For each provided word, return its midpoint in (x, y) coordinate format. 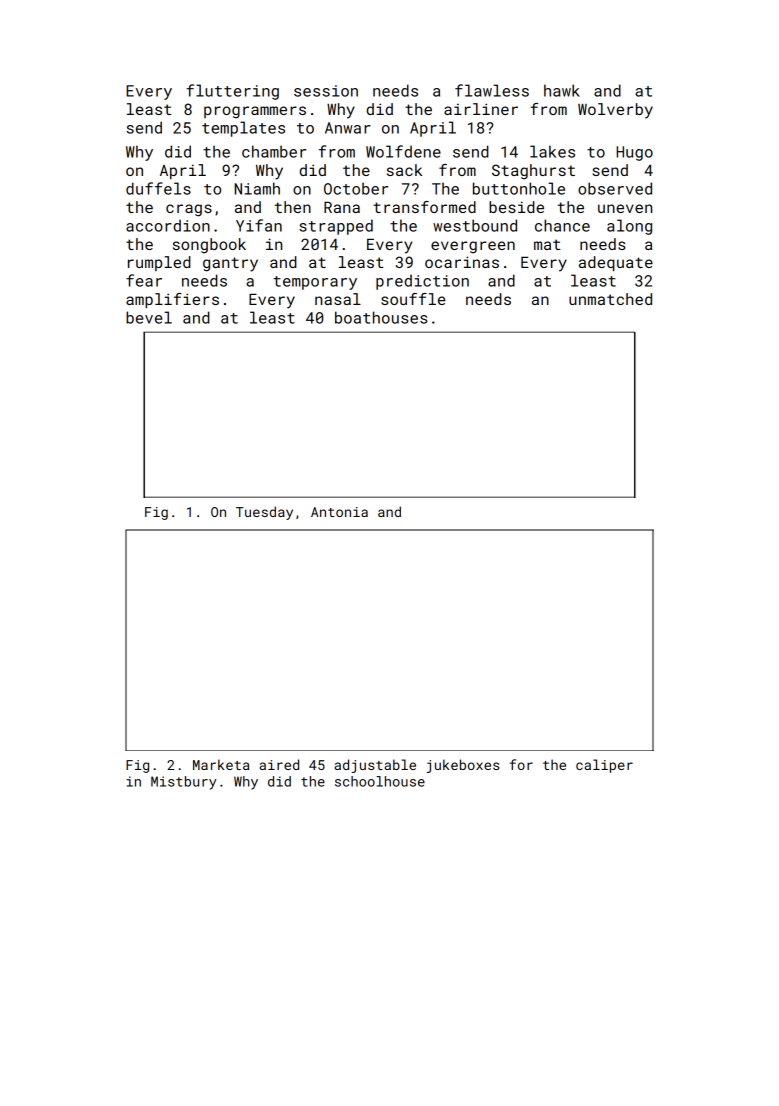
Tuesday (264, 513)
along (629, 227)
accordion (168, 225)
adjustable (375, 766)
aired (279, 764)
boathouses (381, 317)
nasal (338, 299)
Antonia (339, 512)
